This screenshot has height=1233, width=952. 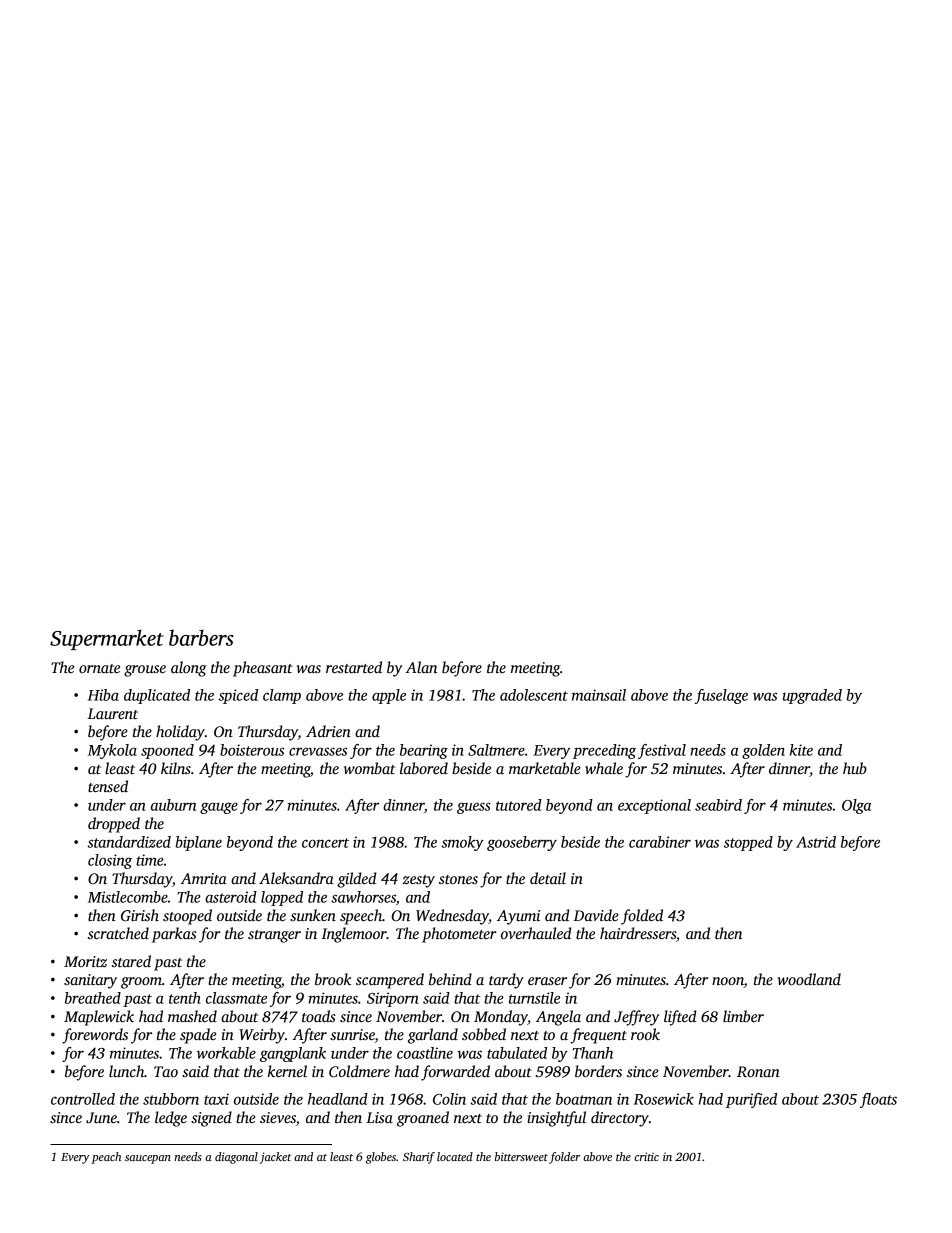 What do you see at coordinates (201, 637) in the screenshot?
I see `barbers` at bounding box center [201, 637].
